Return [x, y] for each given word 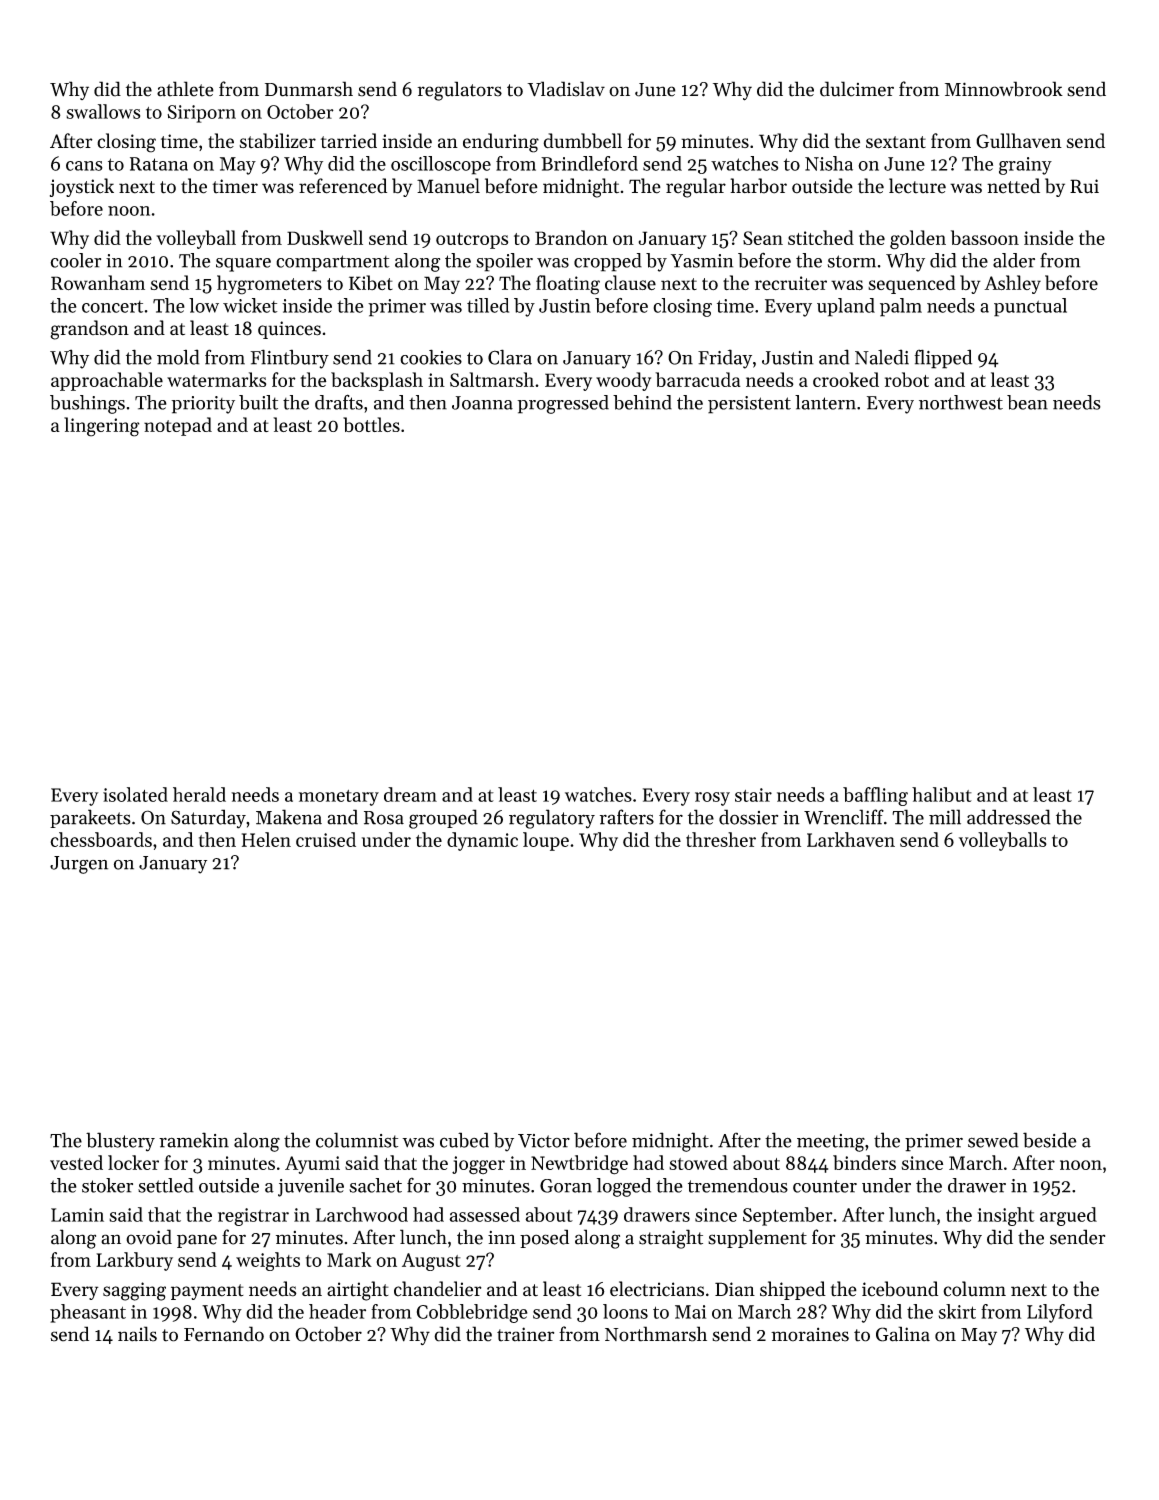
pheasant [88, 1313]
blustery [120, 1142]
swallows [103, 111]
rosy [712, 799]
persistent [749, 405]
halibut [942, 794]
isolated [135, 794]
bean [1027, 402]
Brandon [571, 237]
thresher [721, 839]
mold [178, 357]
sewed [993, 1140]
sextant [896, 142]
